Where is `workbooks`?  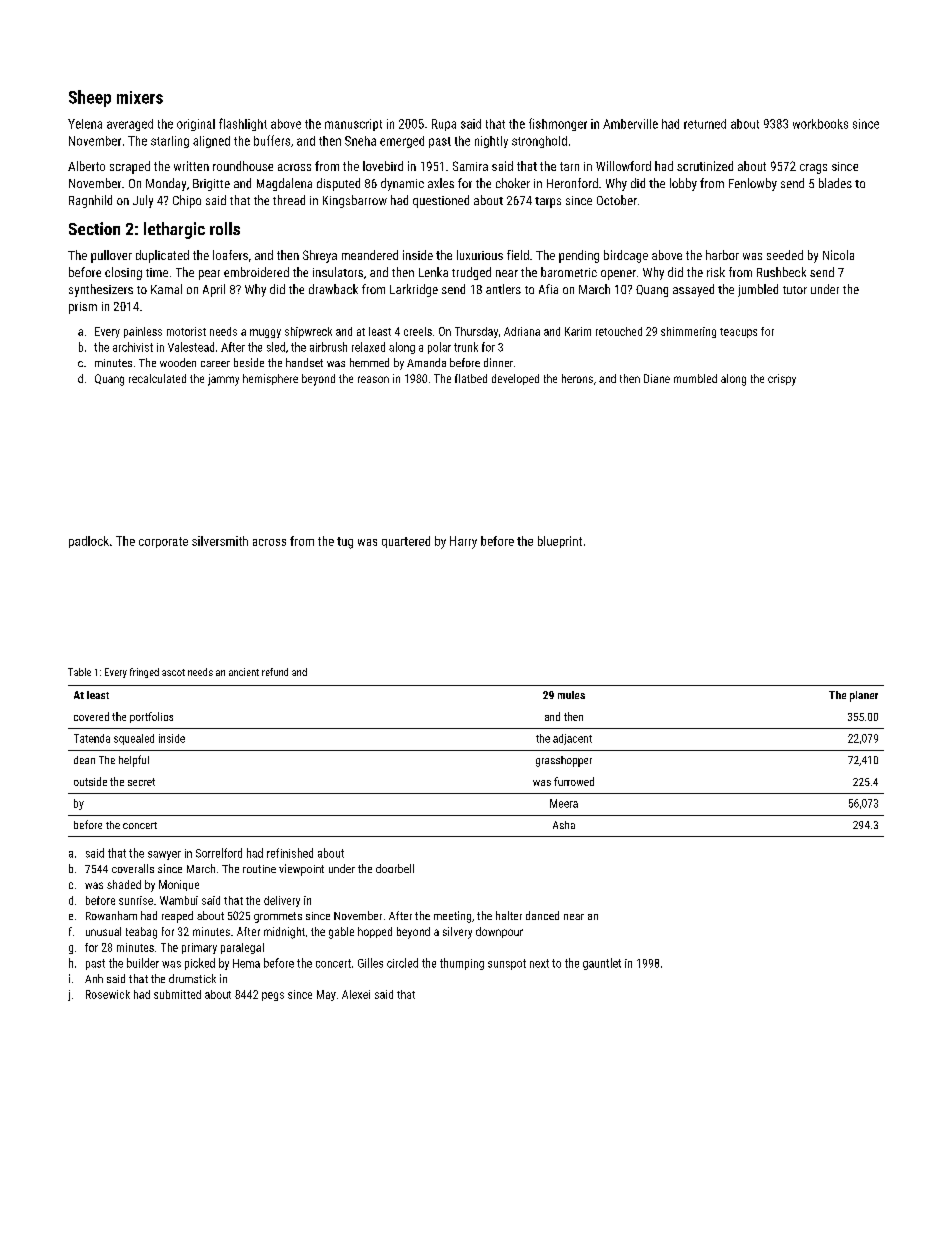 workbooks is located at coordinates (820, 124).
